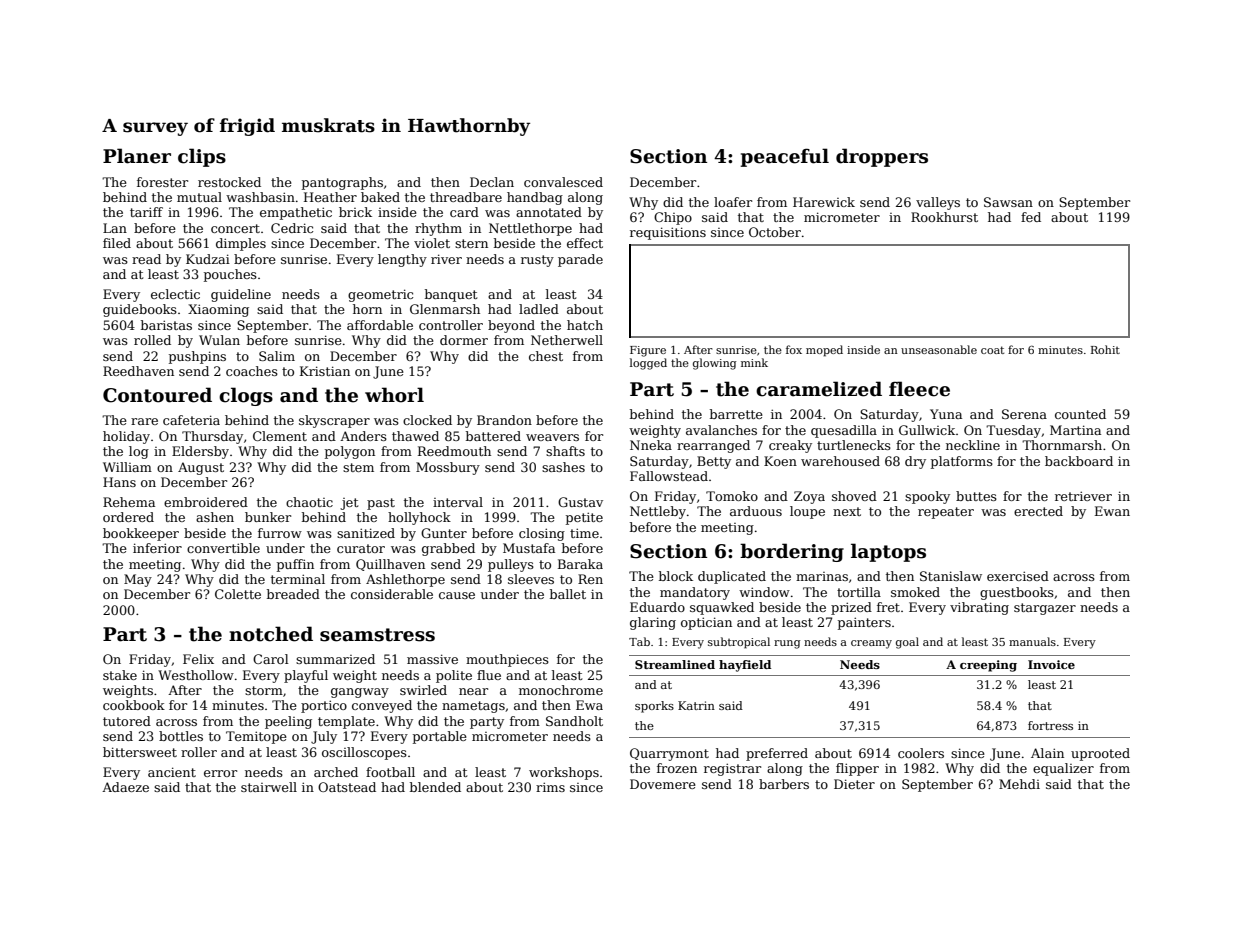 The height and width of the page is (952, 1233). Describe the element at coordinates (550, 787) in the page. I see `rims` at that location.
